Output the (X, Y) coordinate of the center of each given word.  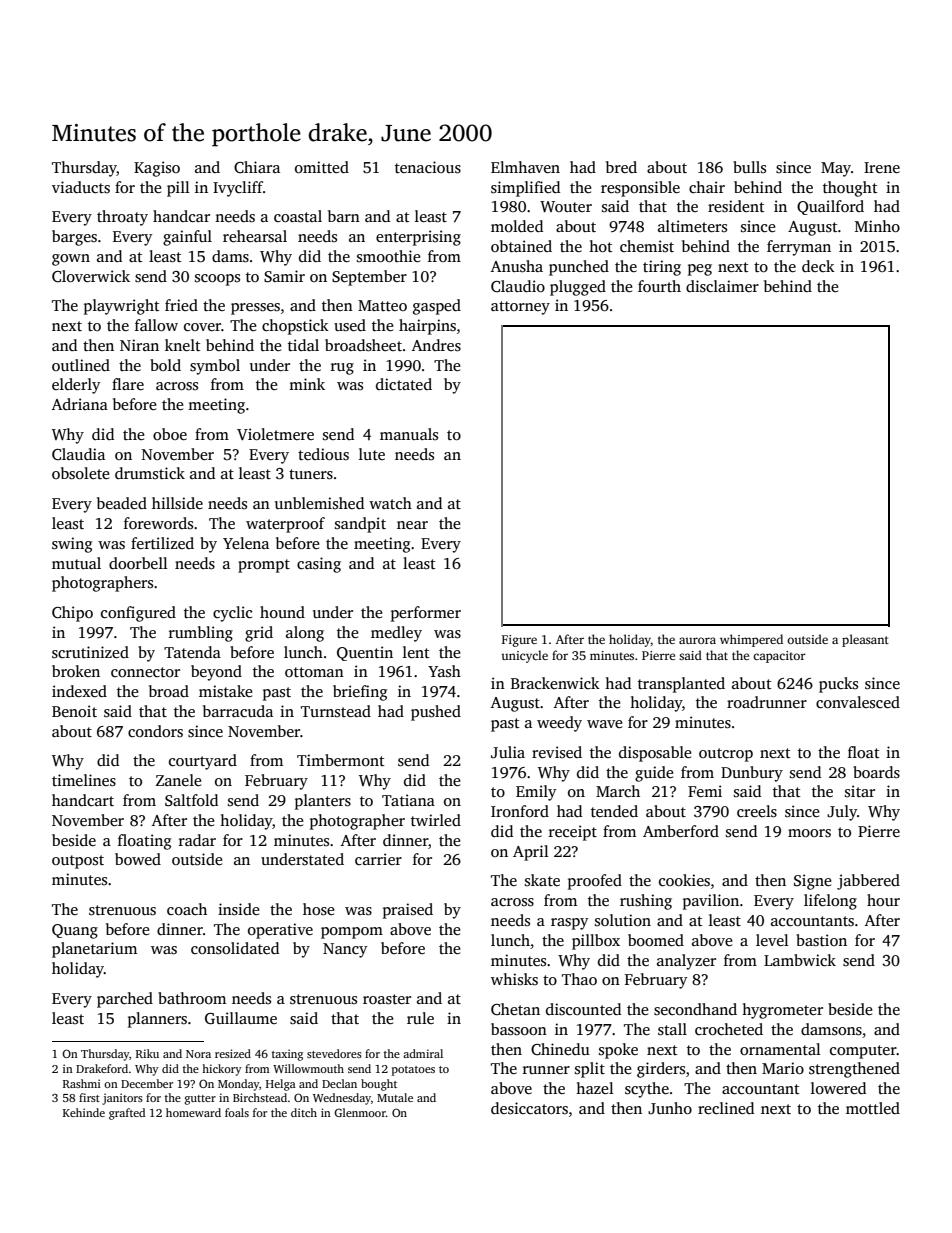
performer (426, 614)
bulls (749, 167)
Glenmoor (360, 1112)
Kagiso (157, 169)
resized (233, 1053)
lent (416, 652)
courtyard (203, 762)
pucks (838, 685)
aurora (697, 640)
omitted (322, 167)
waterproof (285, 525)
